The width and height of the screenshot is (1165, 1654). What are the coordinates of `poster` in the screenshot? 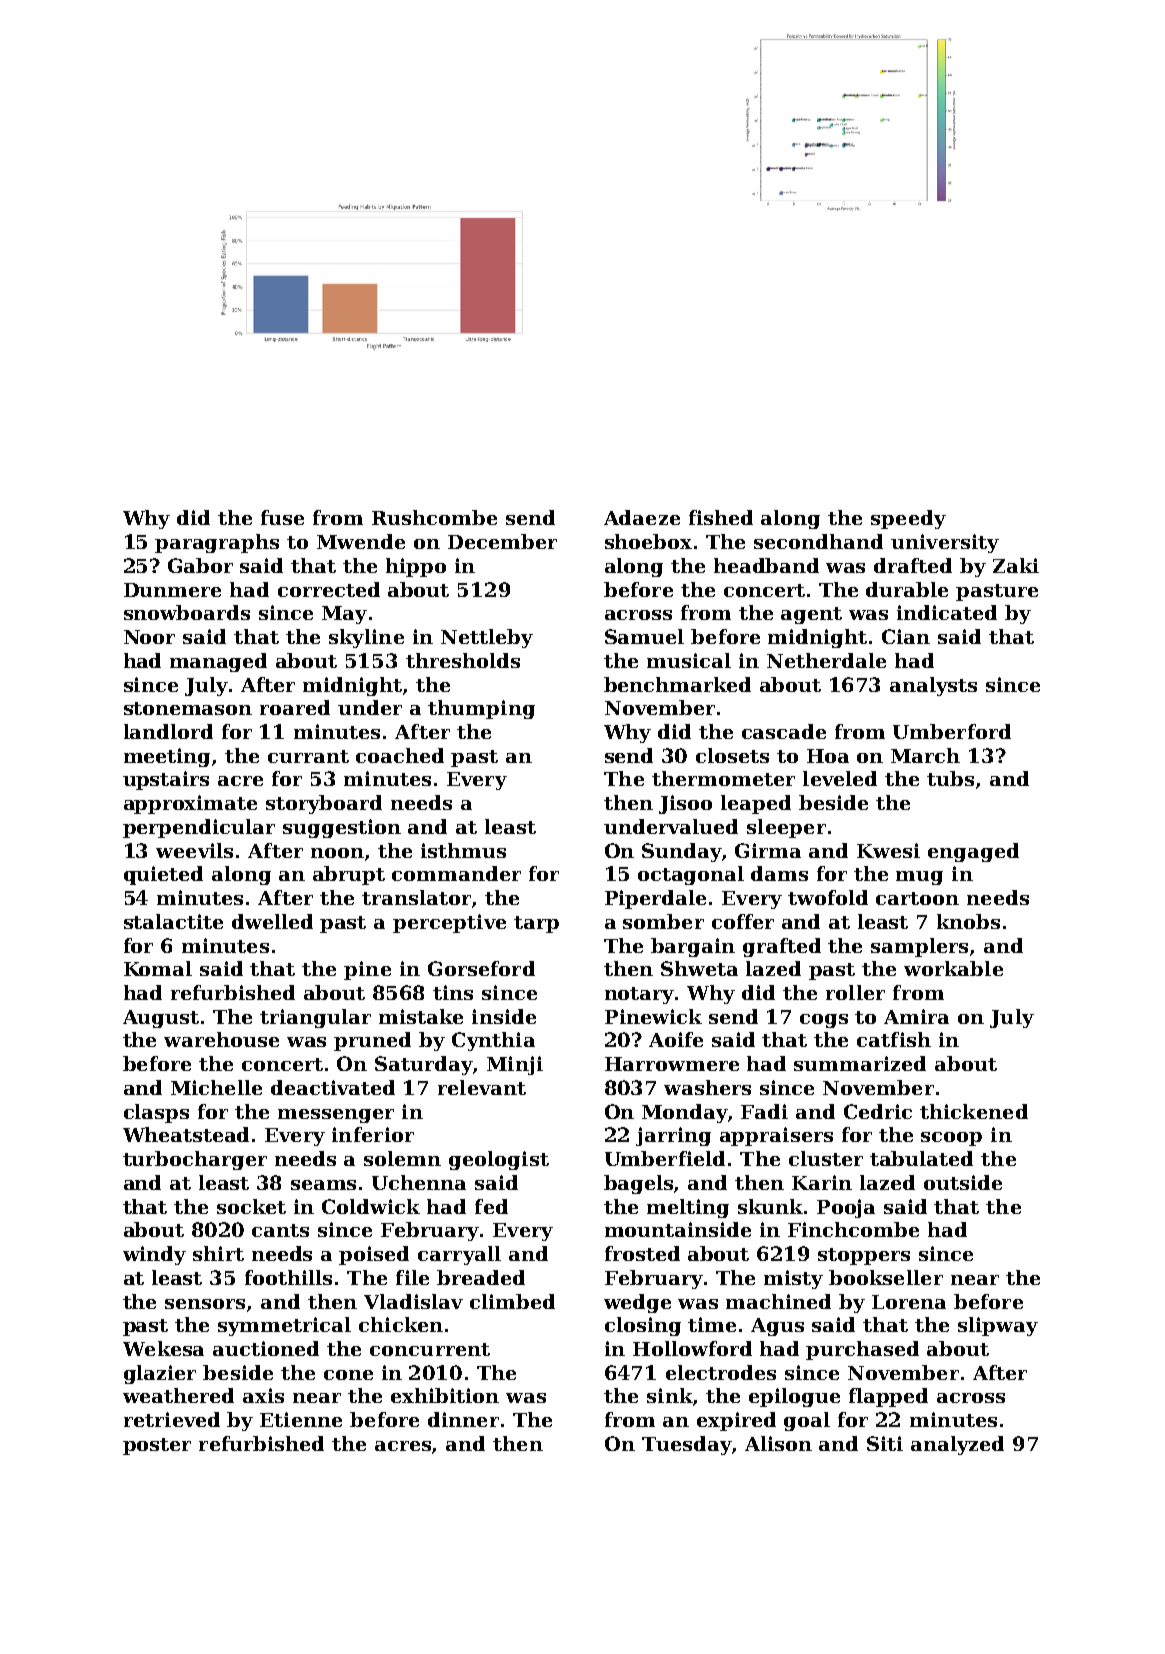 It's located at (157, 1446).
